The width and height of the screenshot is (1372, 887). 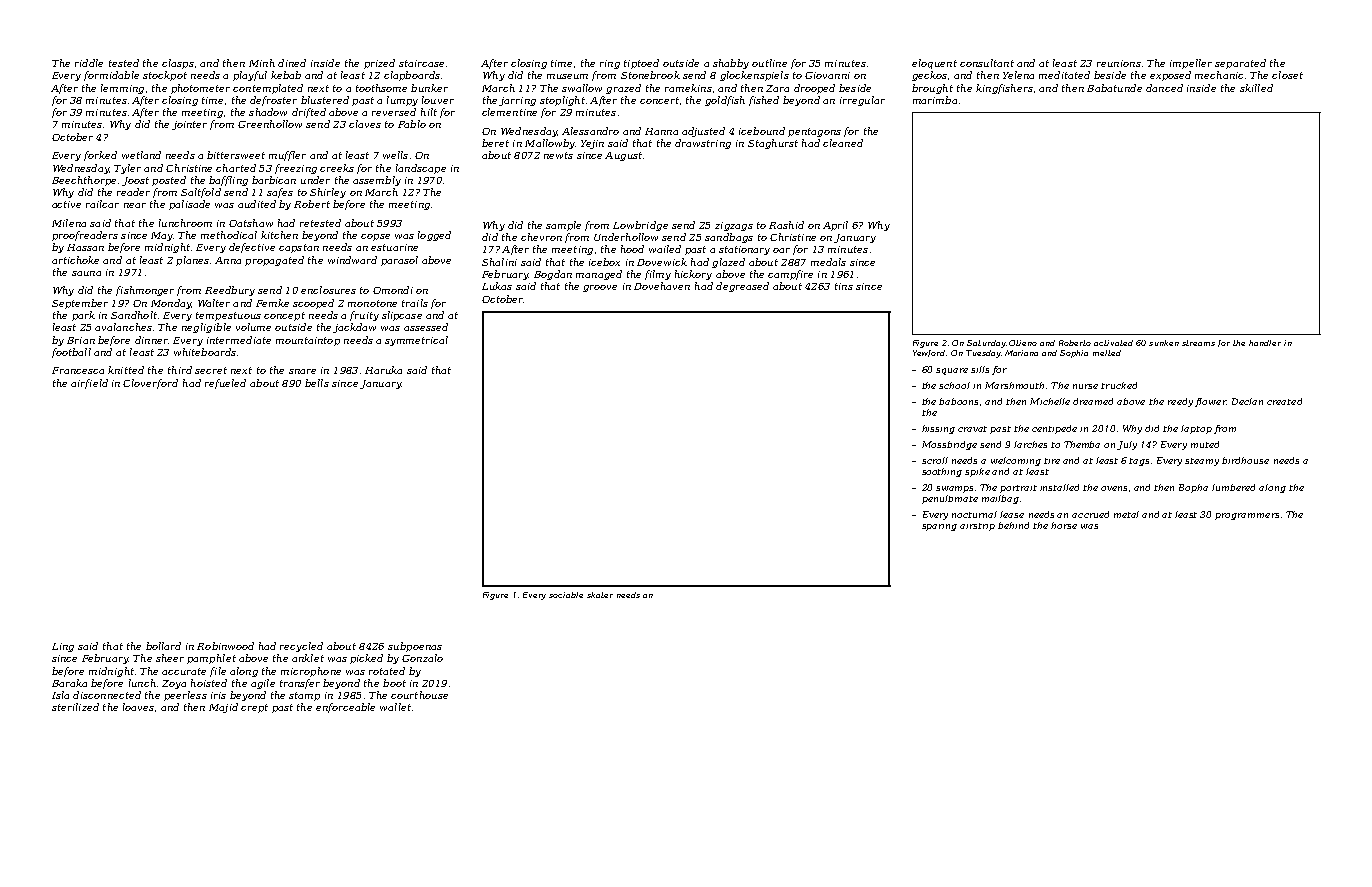 I want to click on creeks, so click(x=337, y=168).
